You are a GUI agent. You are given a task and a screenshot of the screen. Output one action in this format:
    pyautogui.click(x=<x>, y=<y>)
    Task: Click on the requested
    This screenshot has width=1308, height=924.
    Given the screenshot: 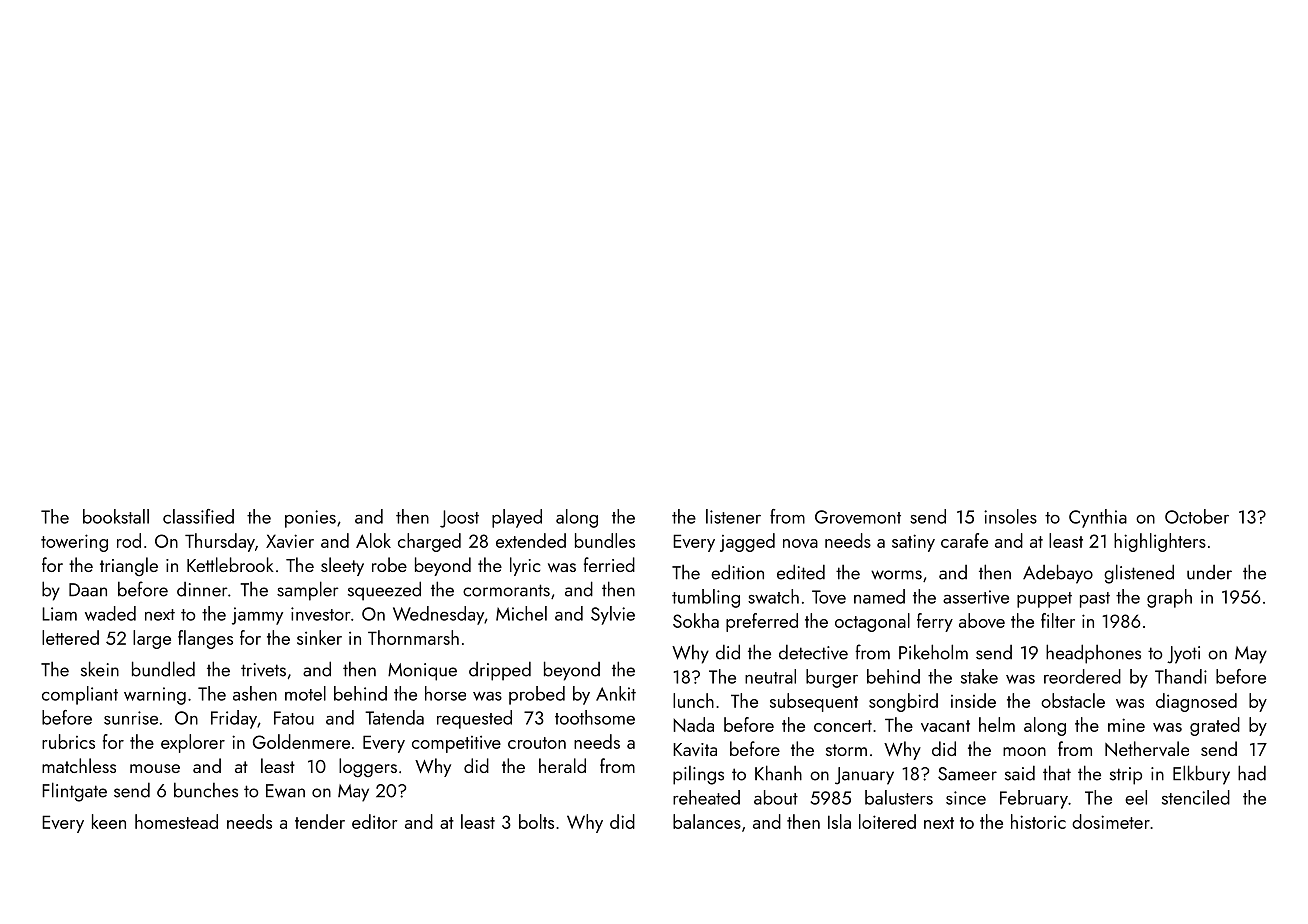 What is the action you would take?
    pyautogui.click(x=474, y=719)
